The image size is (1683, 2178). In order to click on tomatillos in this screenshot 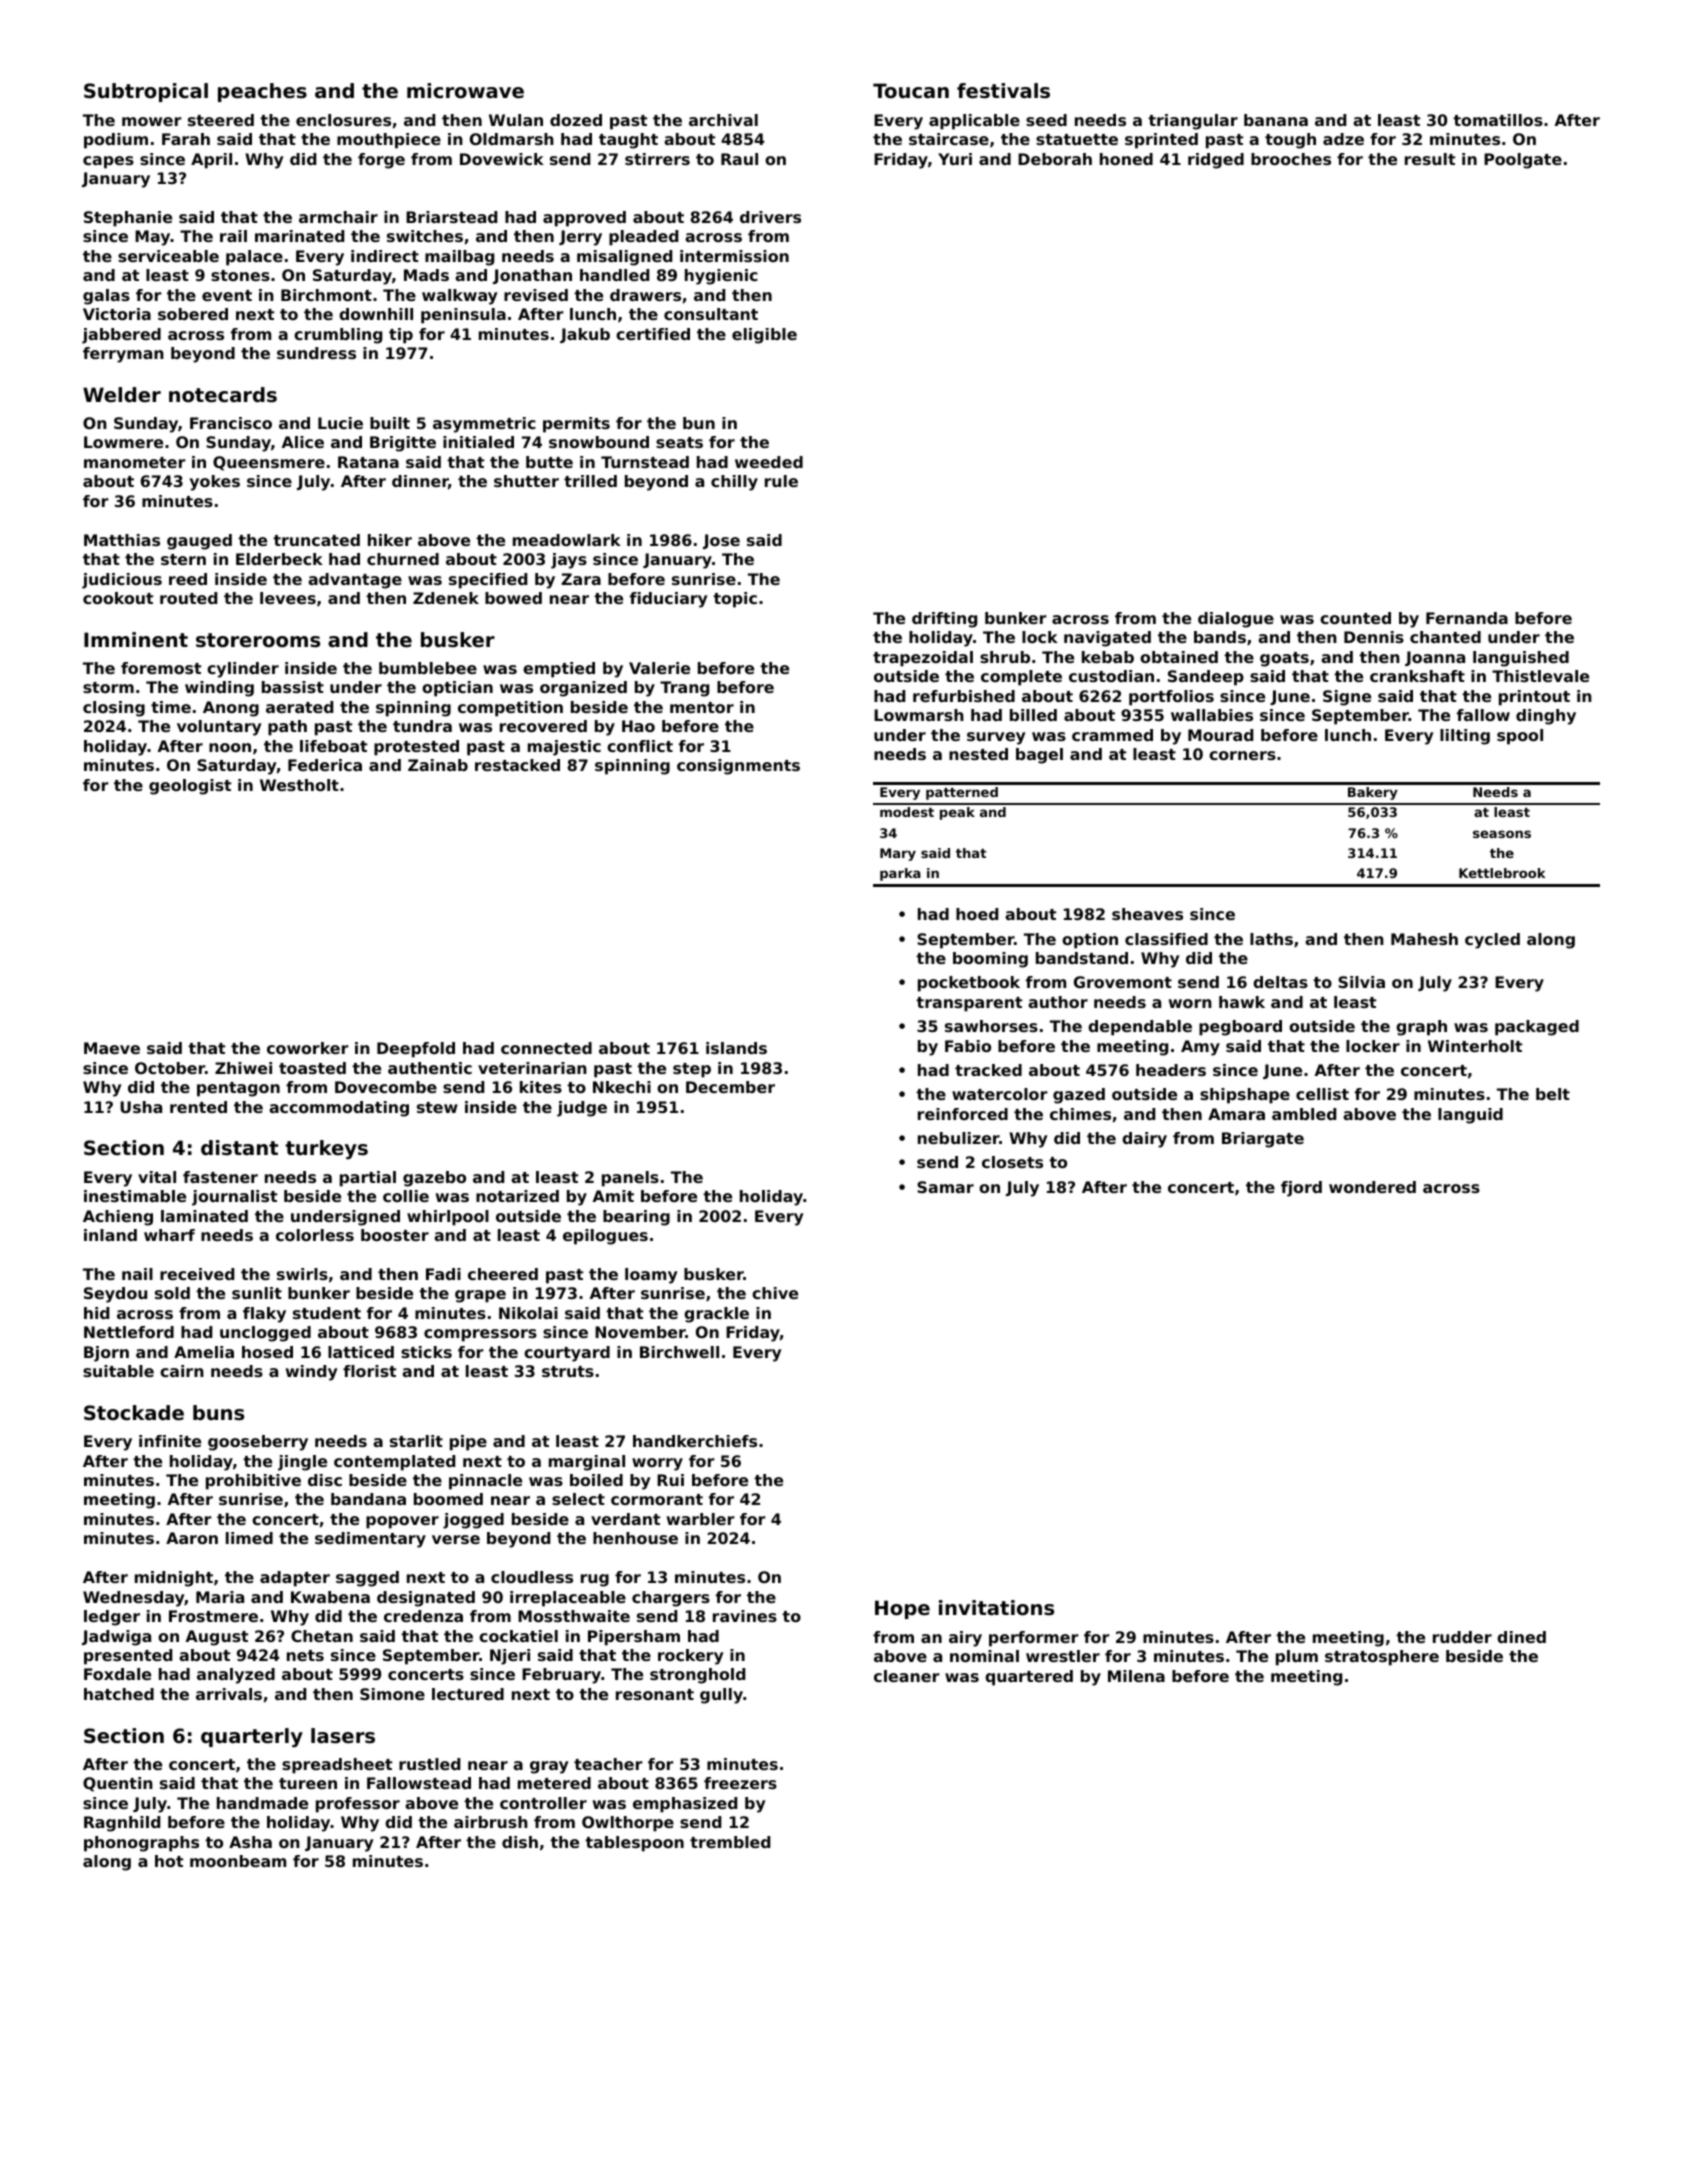, I will do `click(1498, 120)`.
